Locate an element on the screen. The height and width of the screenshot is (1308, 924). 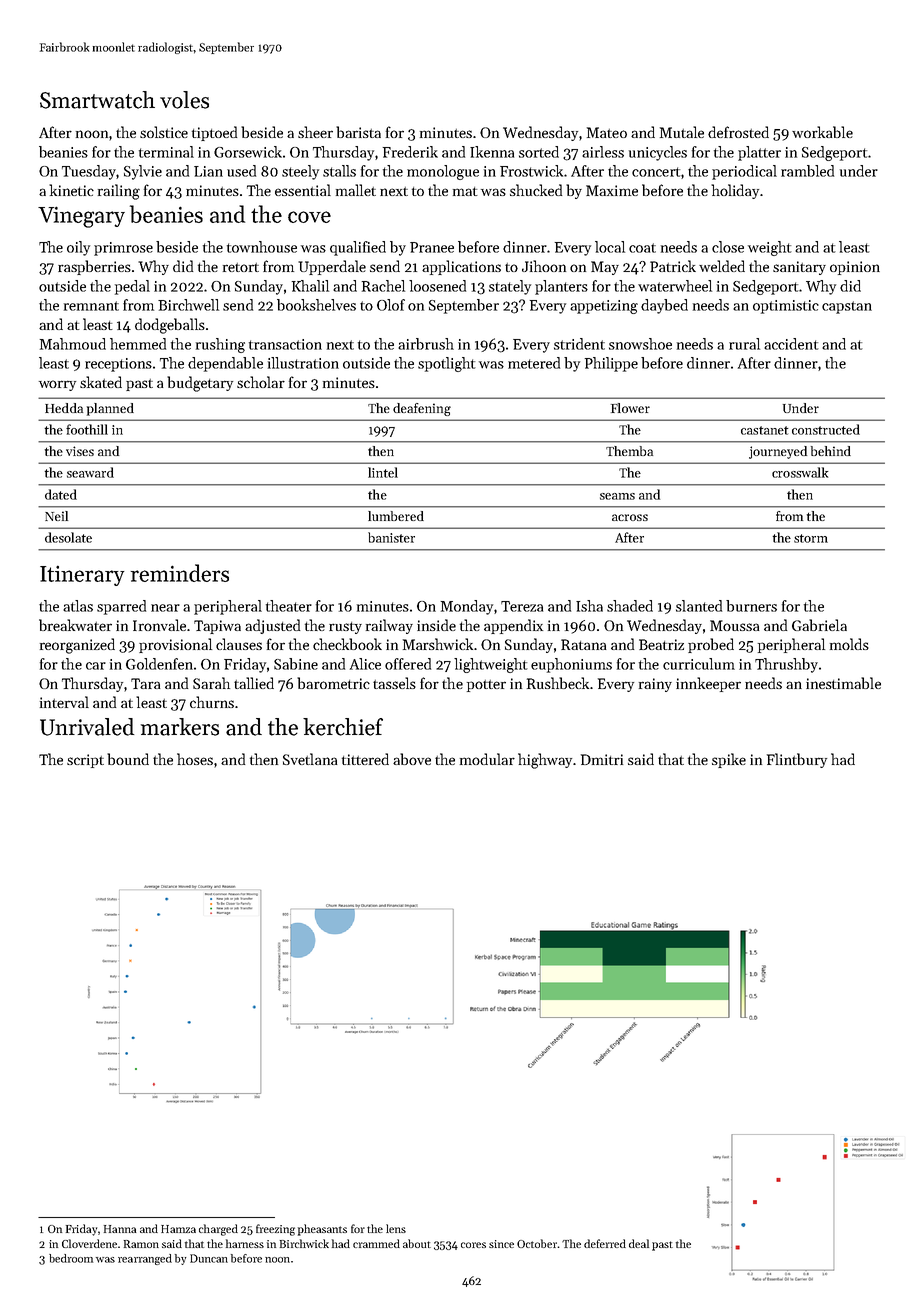
near is located at coordinates (165, 608).
